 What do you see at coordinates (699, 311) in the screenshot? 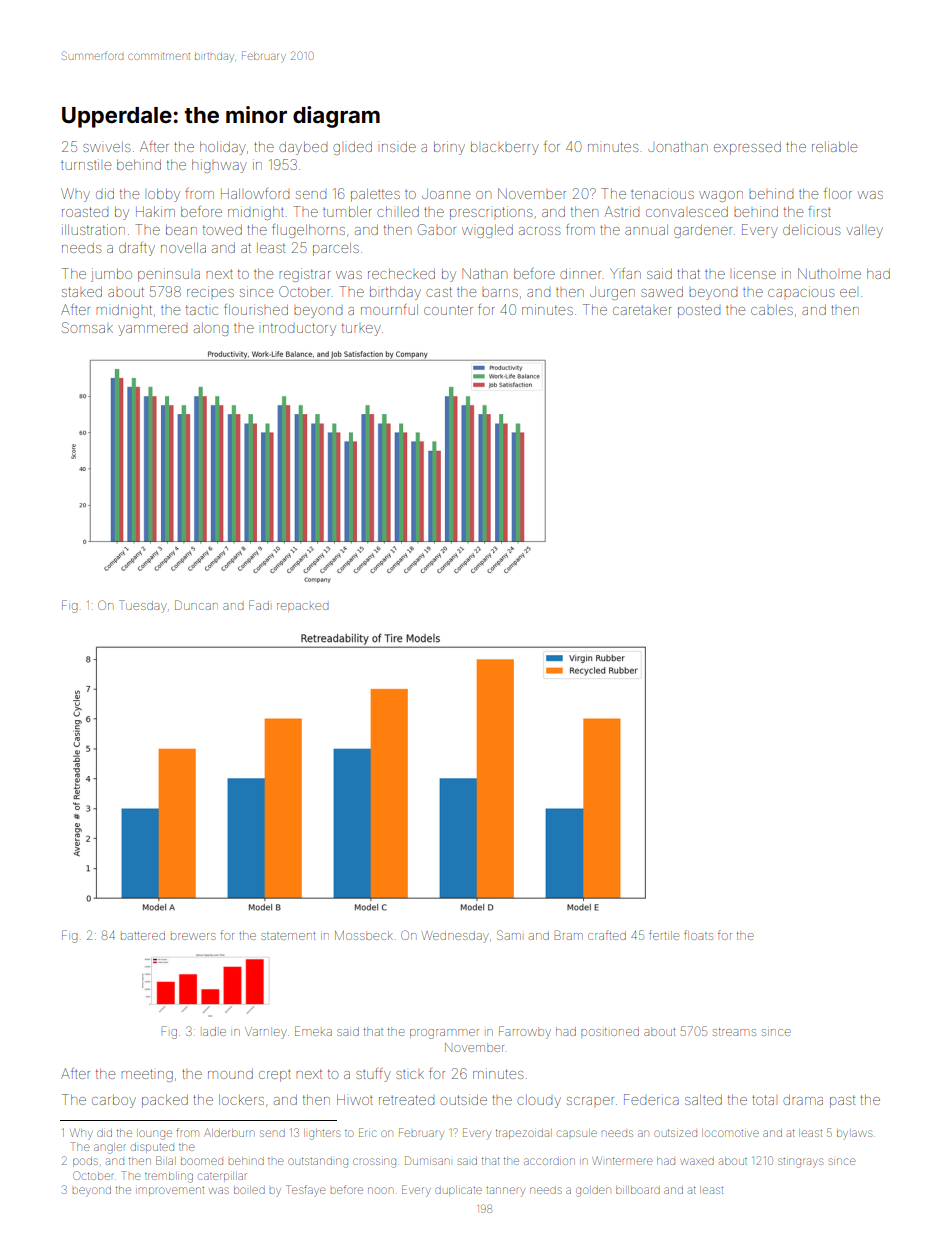
I see `posted` at bounding box center [699, 311].
